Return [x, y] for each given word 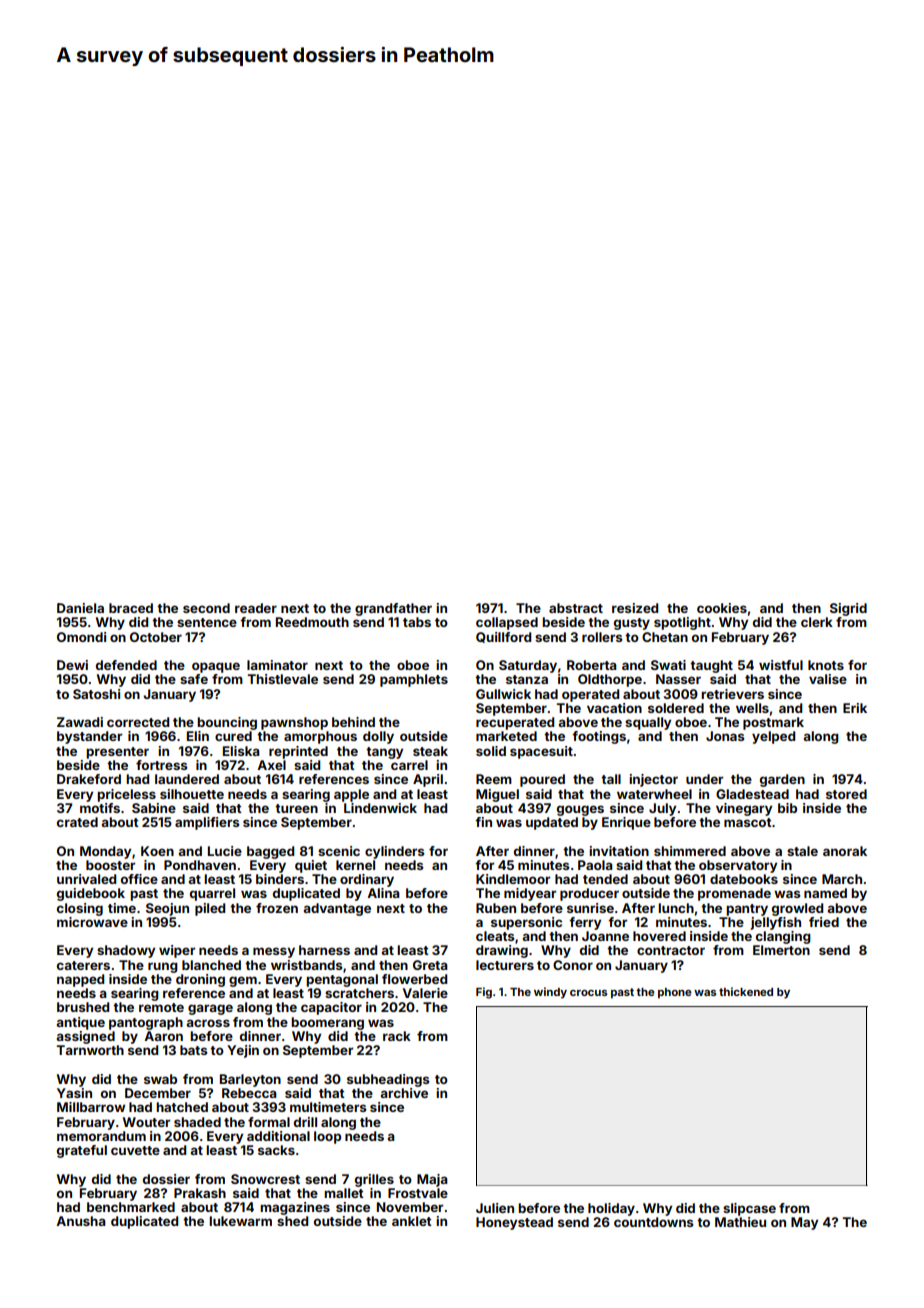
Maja [432, 1180]
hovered [659, 936]
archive [404, 1093]
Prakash [200, 1193]
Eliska [241, 751]
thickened [746, 991]
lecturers [505, 965]
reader [256, 608]
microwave [92, 922]
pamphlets [414, 680]
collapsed [507, 623]
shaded [197, 1122]
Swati [668, 665]
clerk [817, 622]
